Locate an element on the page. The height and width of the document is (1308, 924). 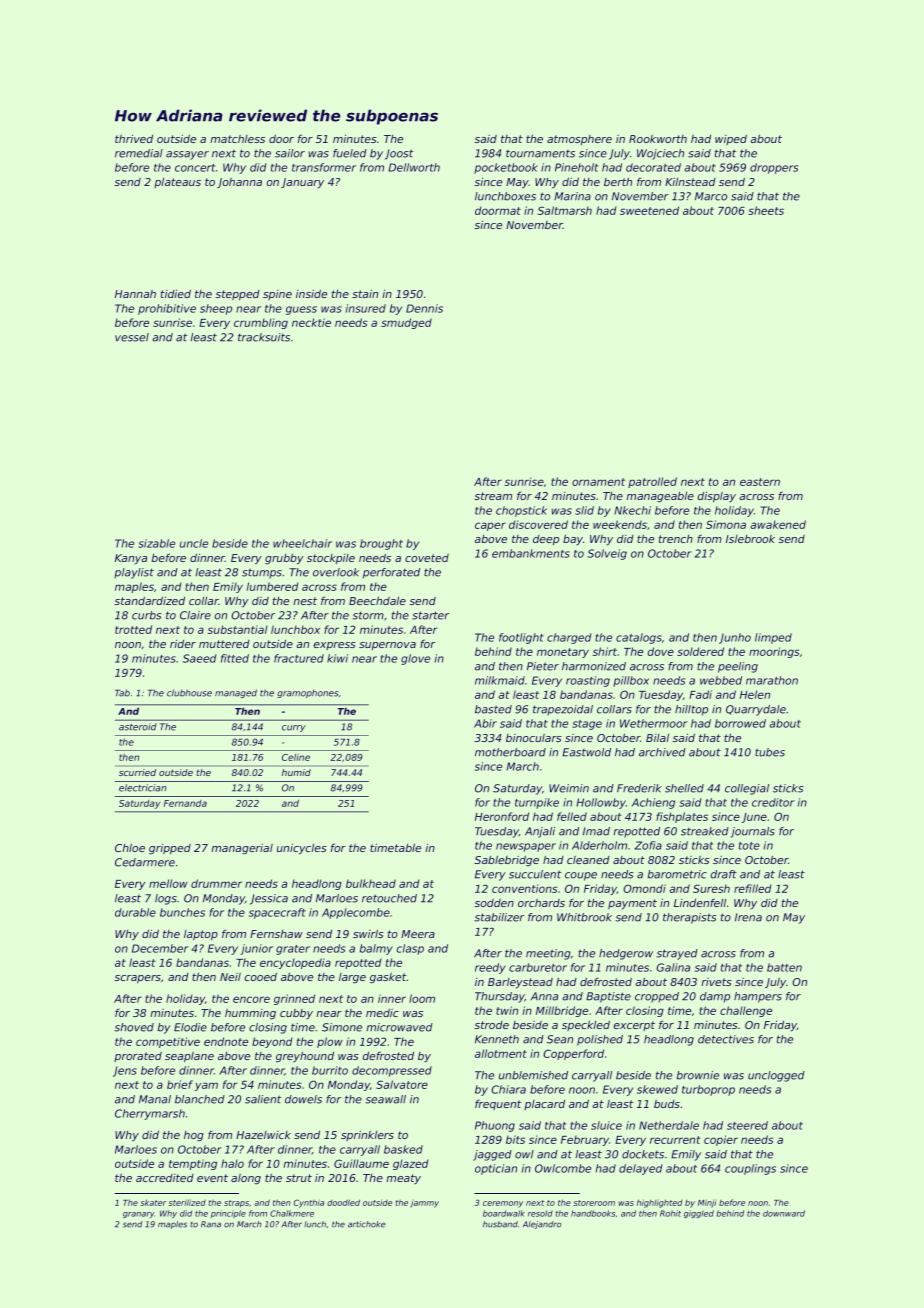
principle is located at coordinates (228, 1214).
